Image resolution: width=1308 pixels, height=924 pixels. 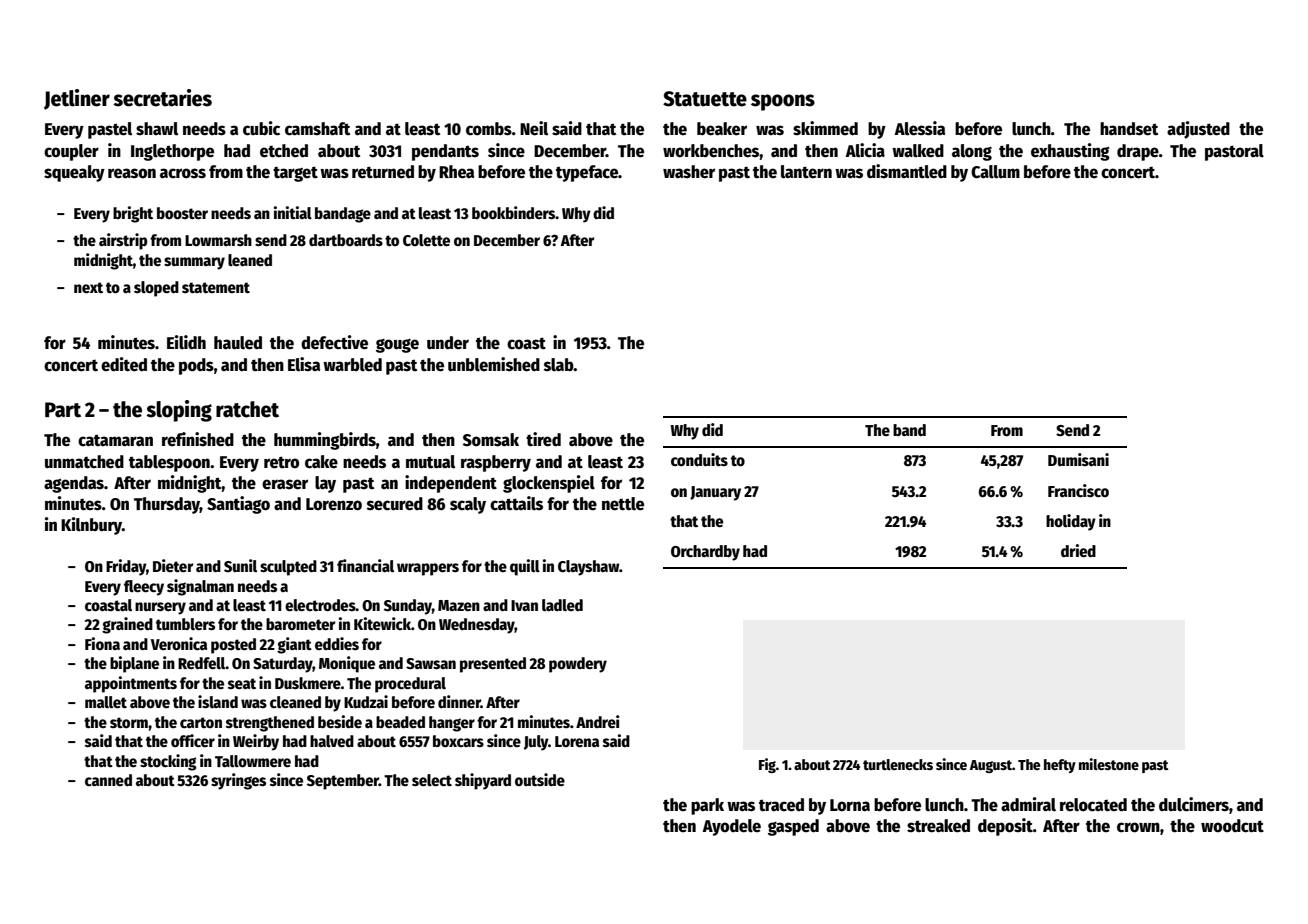 I want to click on unblemished, so click(x=494, y=364).
